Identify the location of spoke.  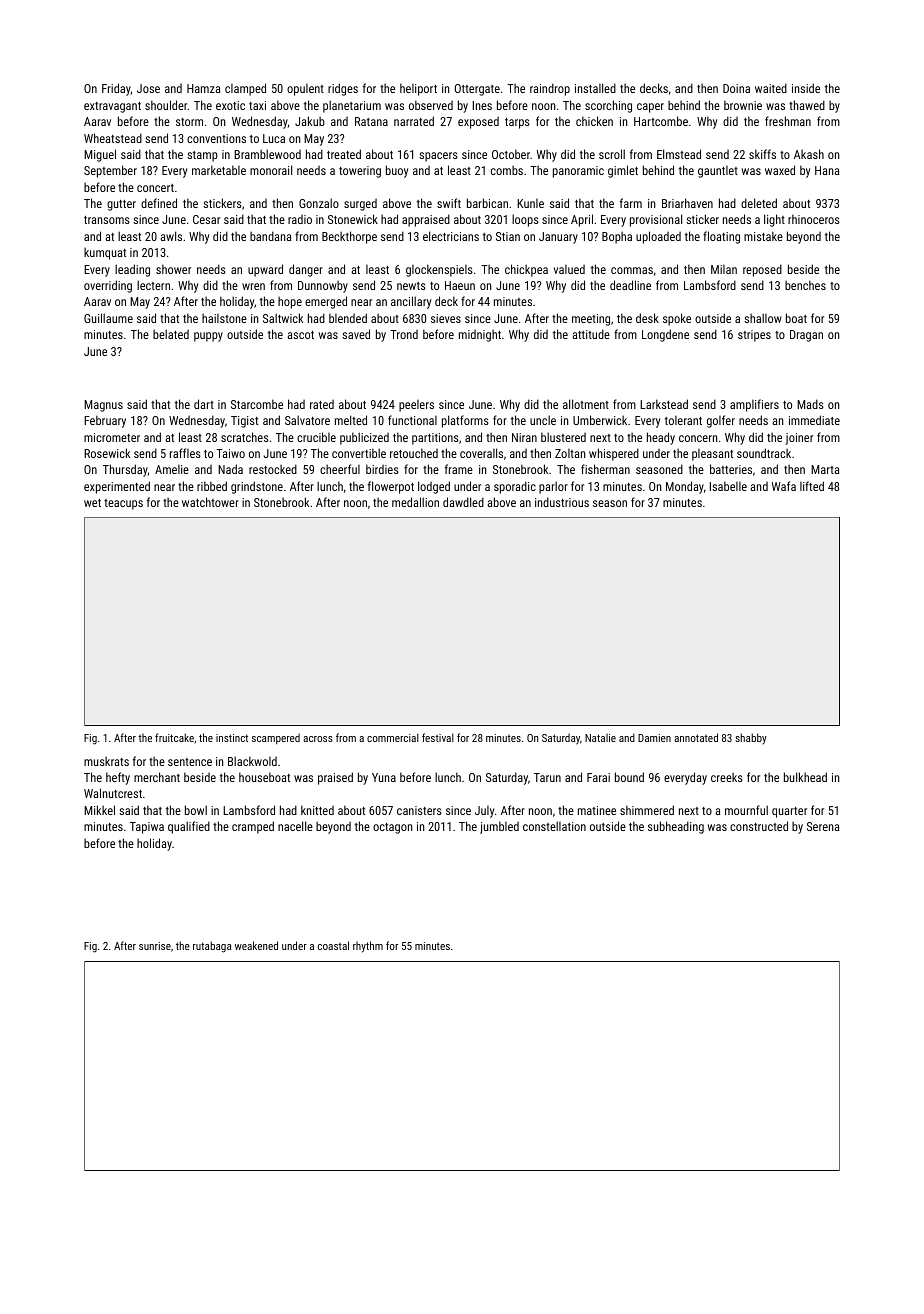
(677, 319).
